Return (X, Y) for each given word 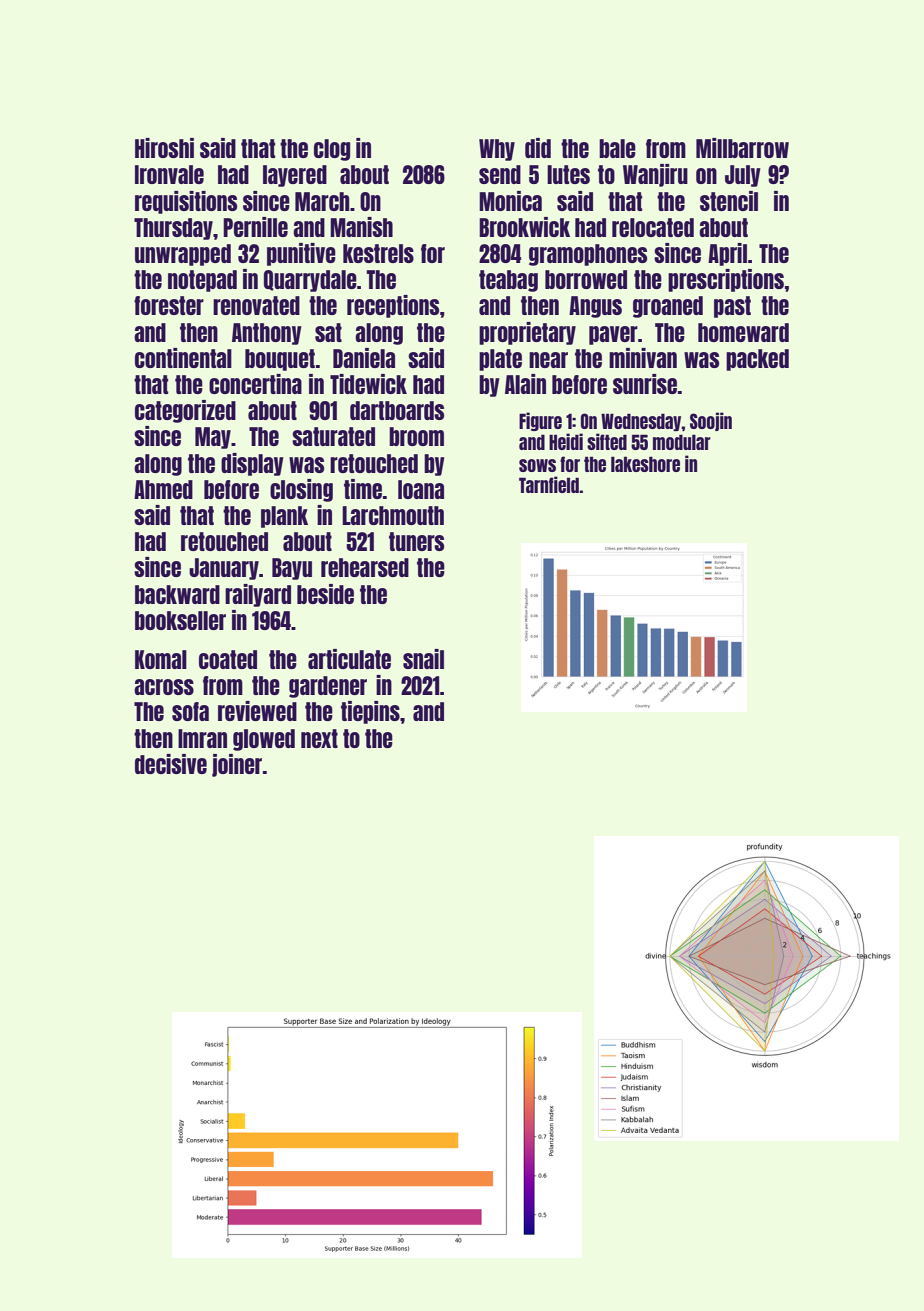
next (319, 738)
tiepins (370, 712)
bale (617, 148)
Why (497, 150)
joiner (237, 765)
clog (332, 150)
